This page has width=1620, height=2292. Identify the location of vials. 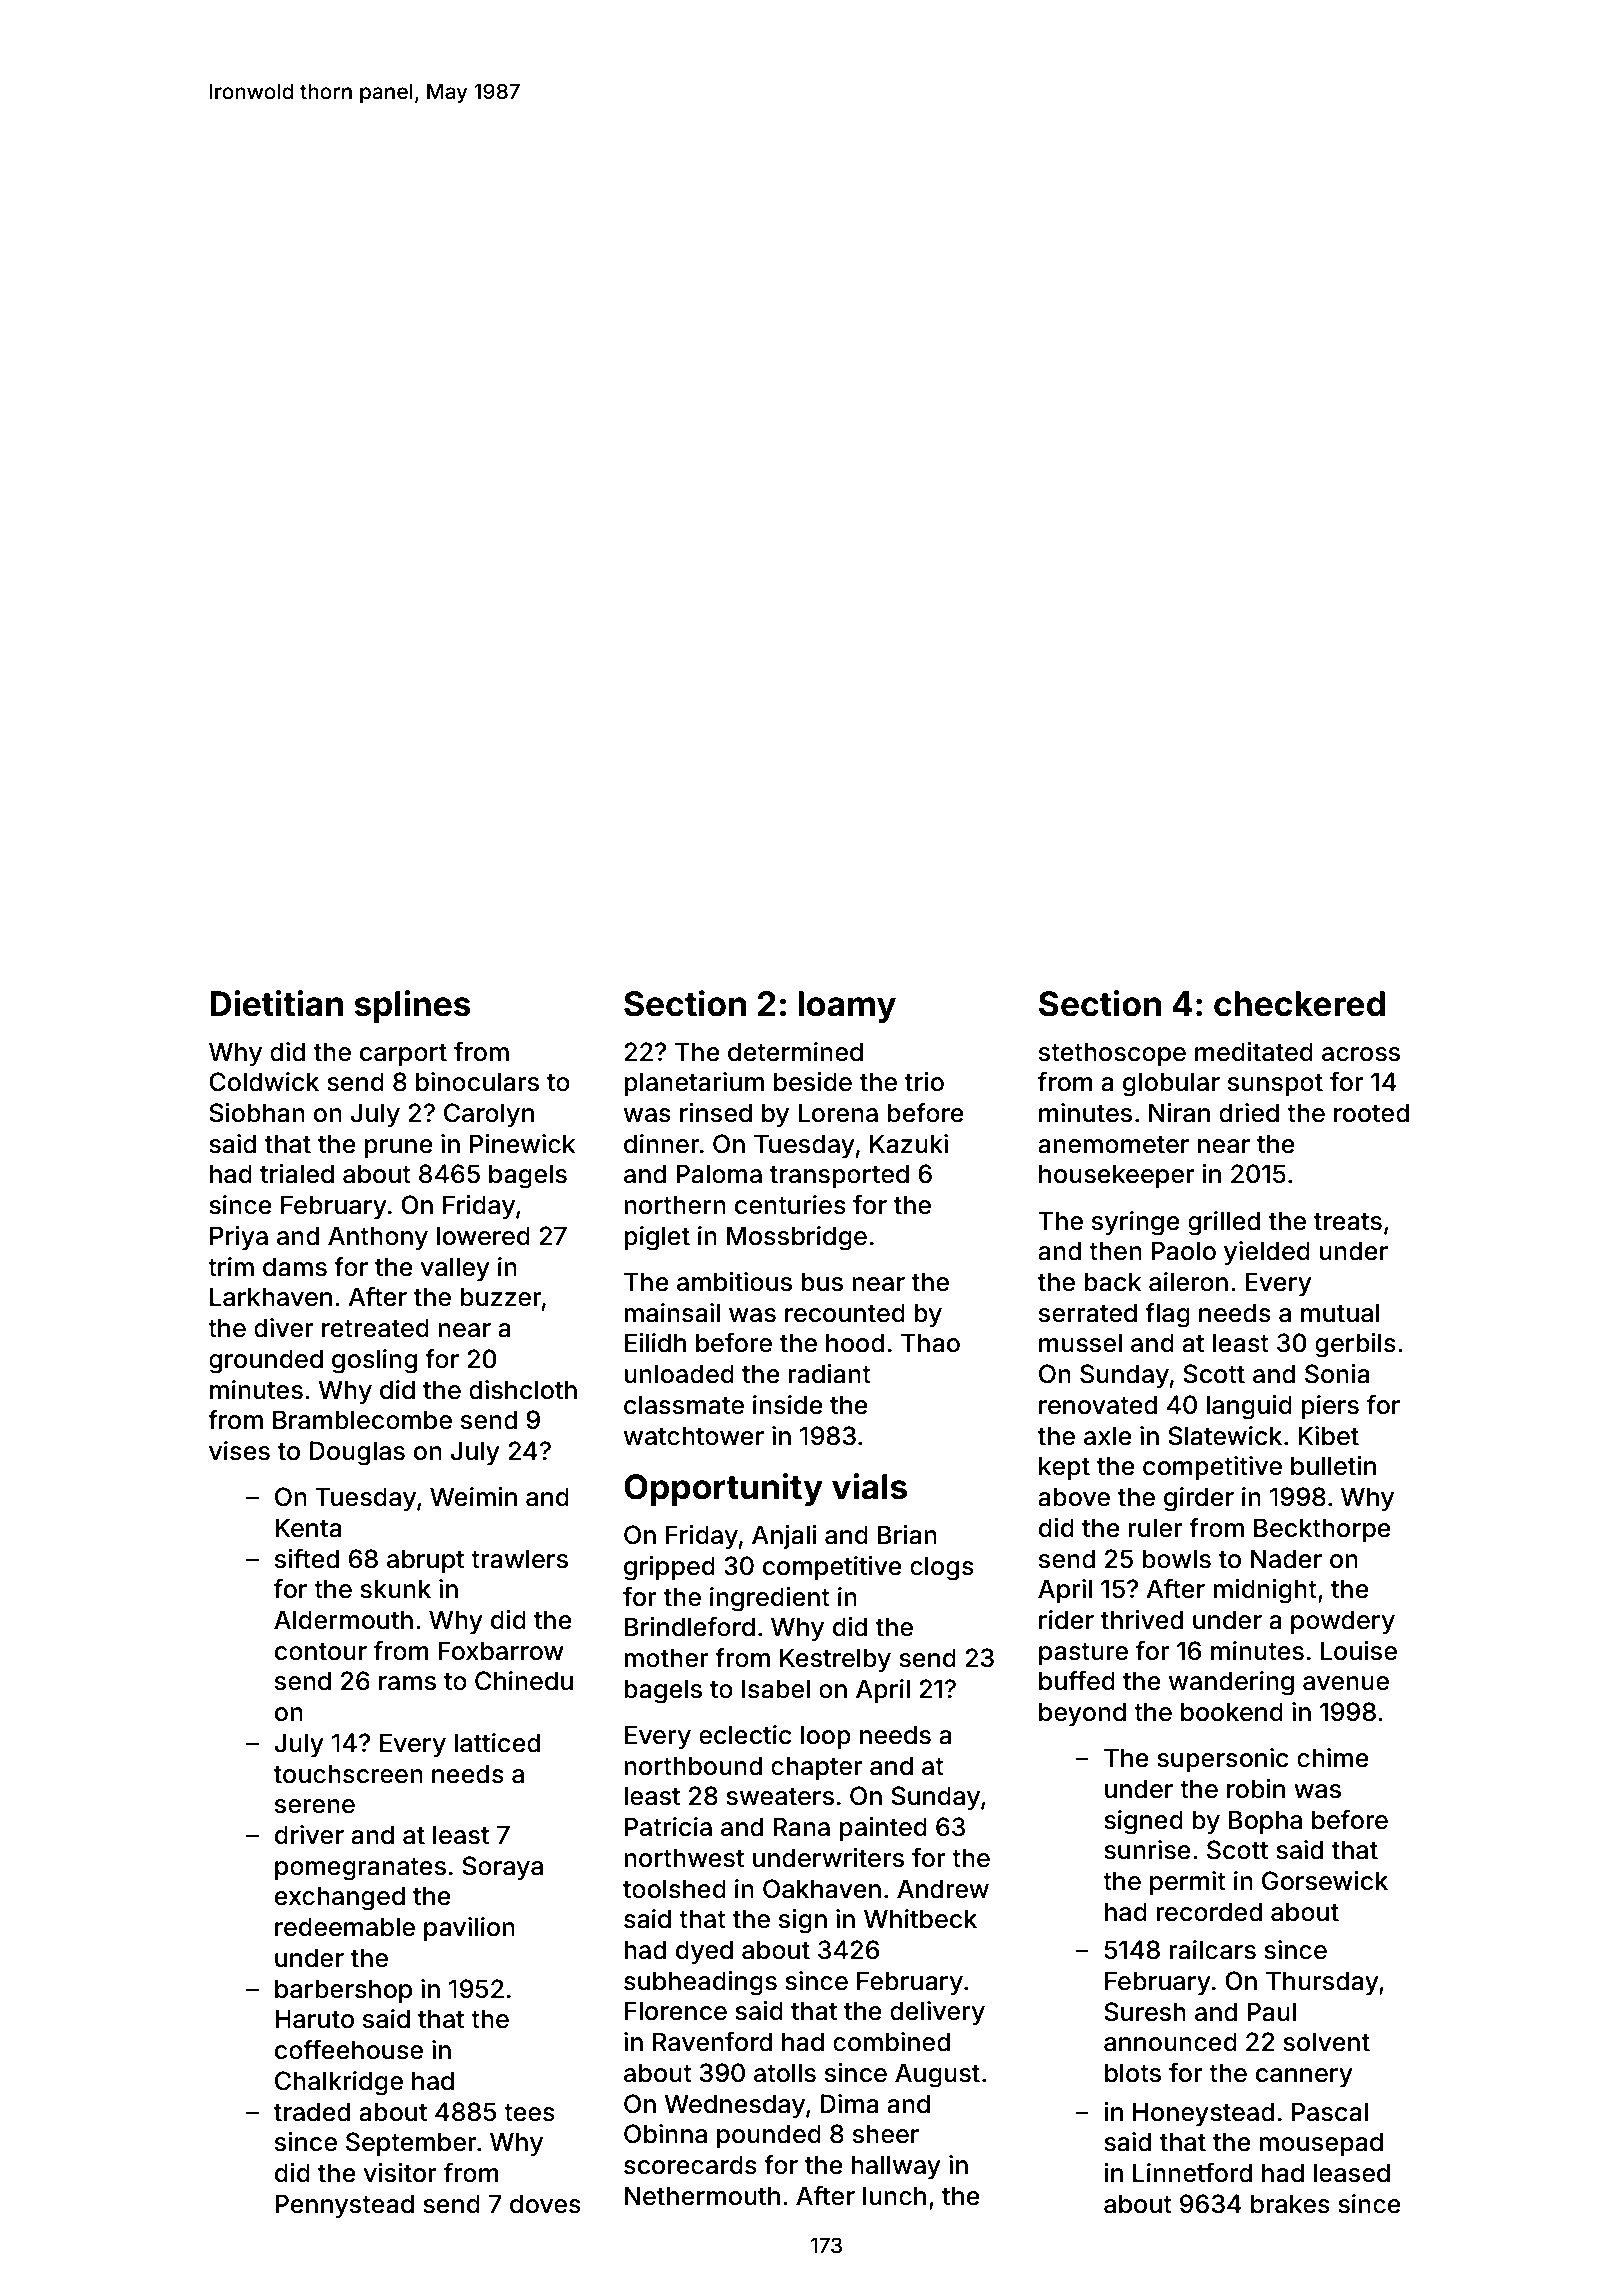
(869, 1486).
